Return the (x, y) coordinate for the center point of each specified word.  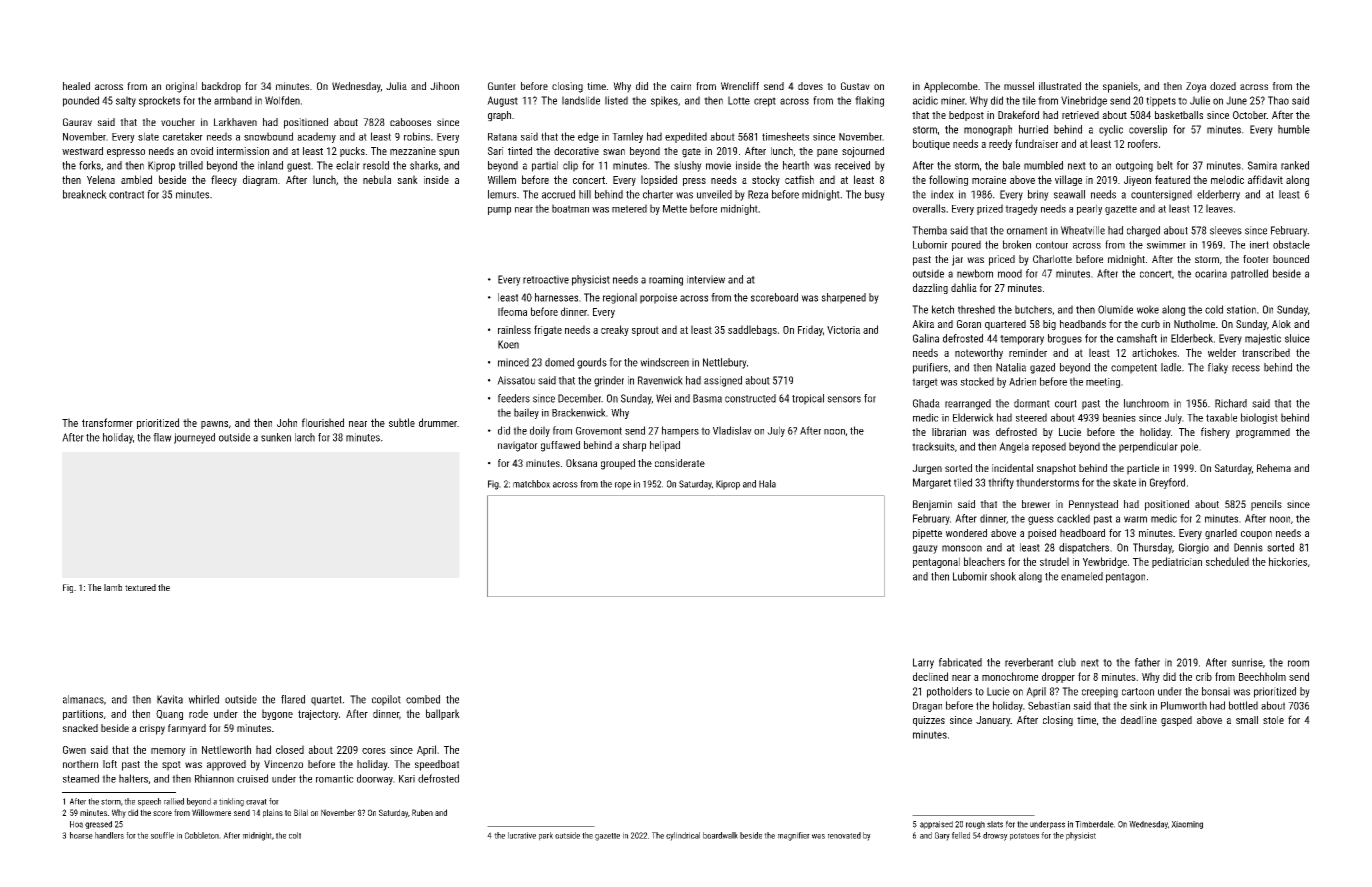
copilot (386, 700)
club (1067, 662)
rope (623, 486)
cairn (681, 86)
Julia (396, 86)
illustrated (1060, 86)
